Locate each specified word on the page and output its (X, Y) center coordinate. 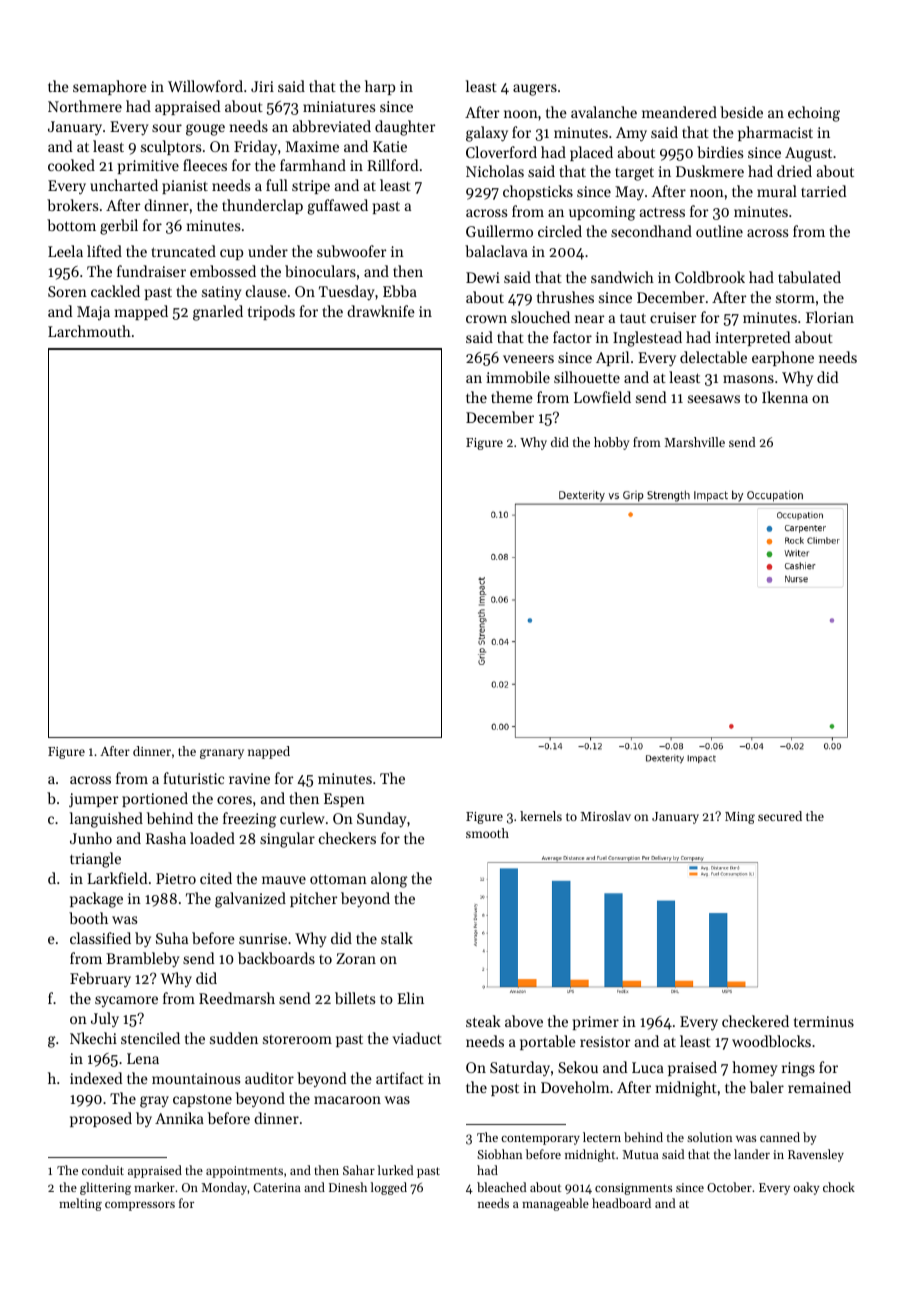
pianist (185, 187)
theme (512, 397)
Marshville (695, 442)
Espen (344, 800)
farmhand (313, 165)
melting (80, 1204)
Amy (631, 134)
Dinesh (348, 1187)
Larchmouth (89, 331)
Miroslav (606, 816)
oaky (807, 1188)
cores (234, 800)
